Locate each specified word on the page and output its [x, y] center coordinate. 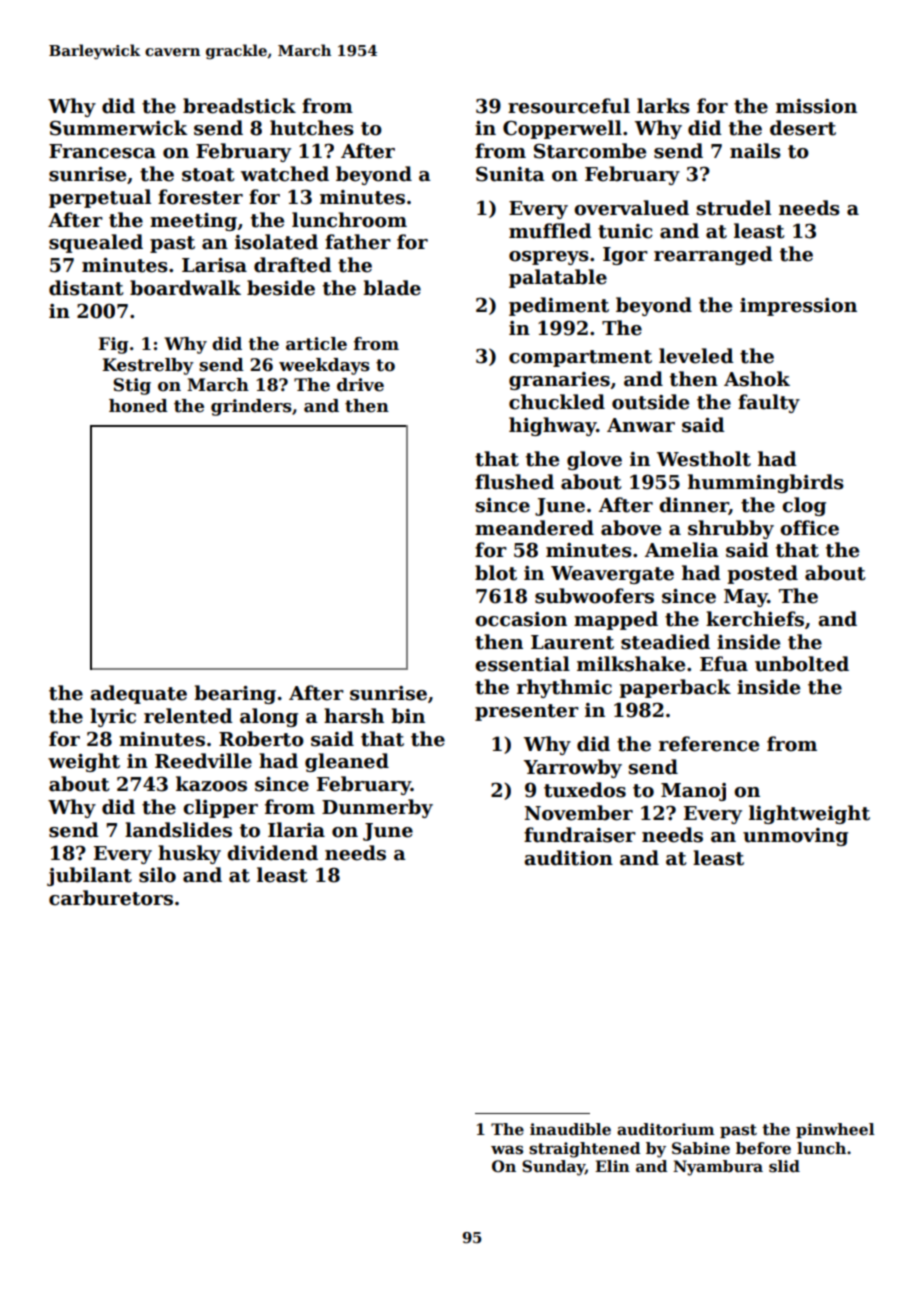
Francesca [102, 151]
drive [360, 385]
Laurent [572, 642]
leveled [696, 356]
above [631, 528]
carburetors [111, 898]
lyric [113, 717]
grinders [251, 407]
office [809, 528]
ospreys [549, 258]
